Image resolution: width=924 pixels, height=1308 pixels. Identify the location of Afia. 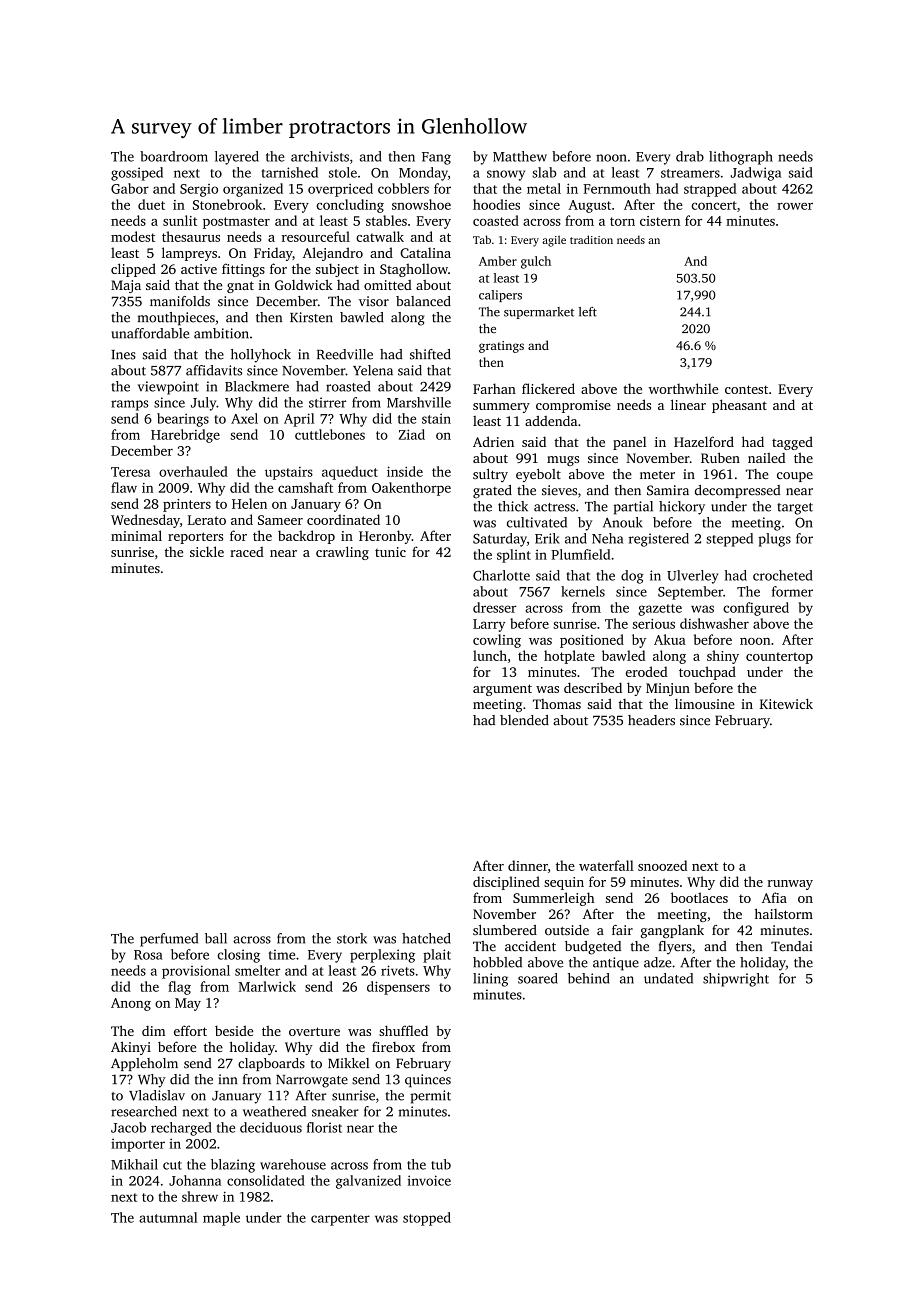
(774, 897).
